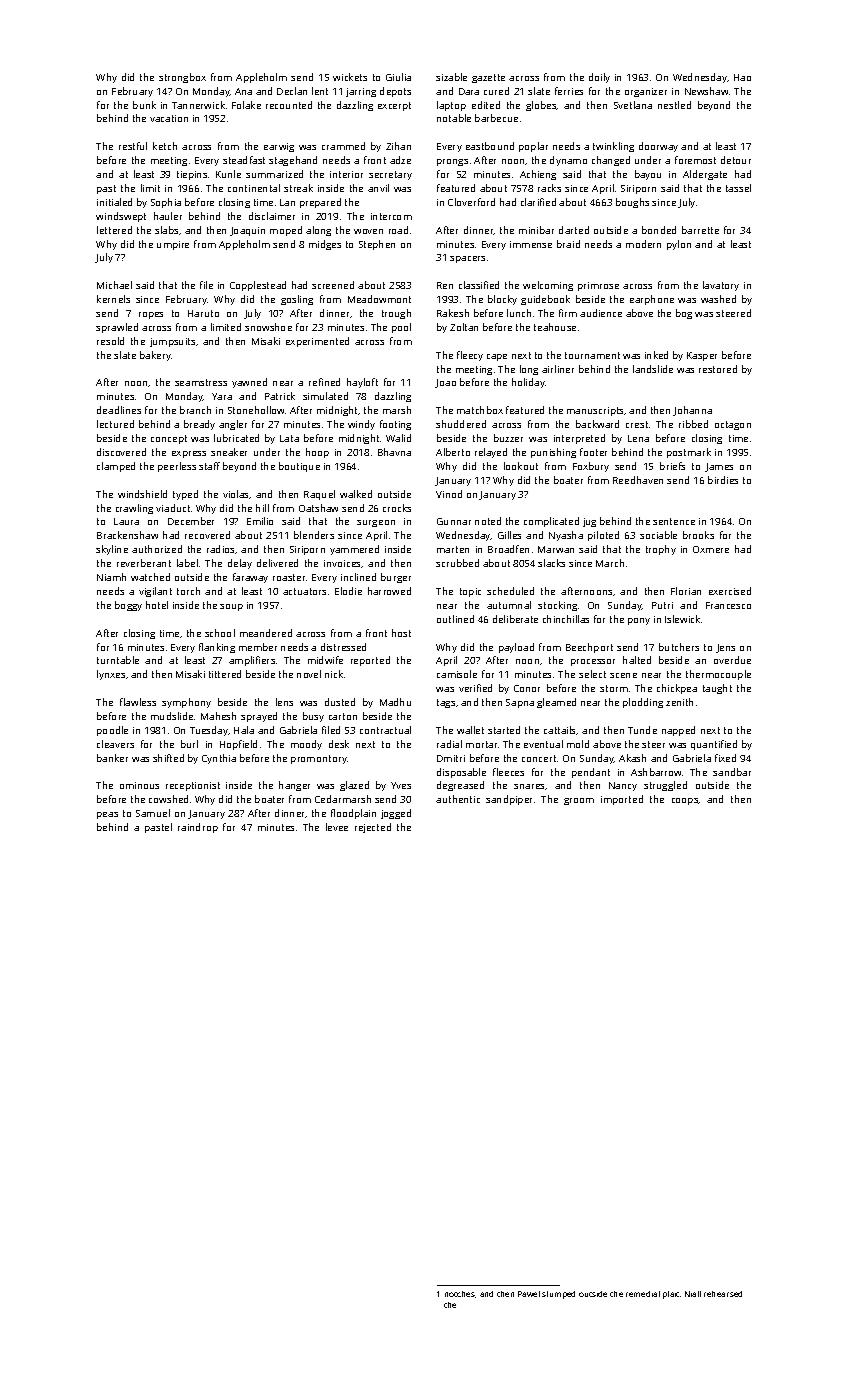 Image resolution: width=849 pixels, height=1400 pixels. Describe the element at coordinates (596, 411) in the screenshot. I see `manuscripts` at that location.
